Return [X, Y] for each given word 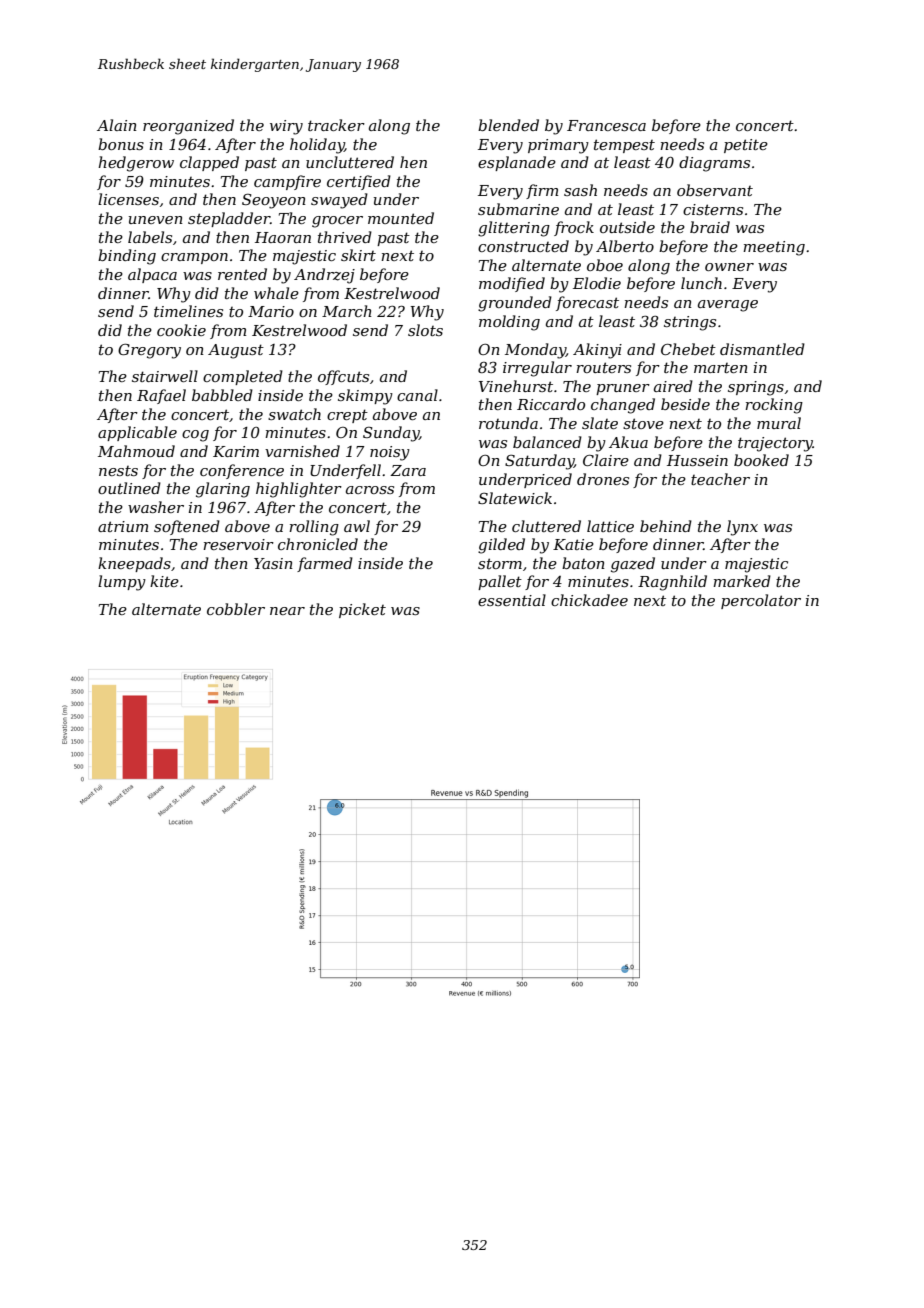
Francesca [606, 125]
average [728, 306]
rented [242, 274]
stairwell [165, 376]
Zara [408, 470]
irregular [537, 369]
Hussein [697, 460]
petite [746, 146]
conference [242, 471]
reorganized [188, 127]
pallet [500, 582]
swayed [339, 201]
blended [508, 125]
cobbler [236, 609]
